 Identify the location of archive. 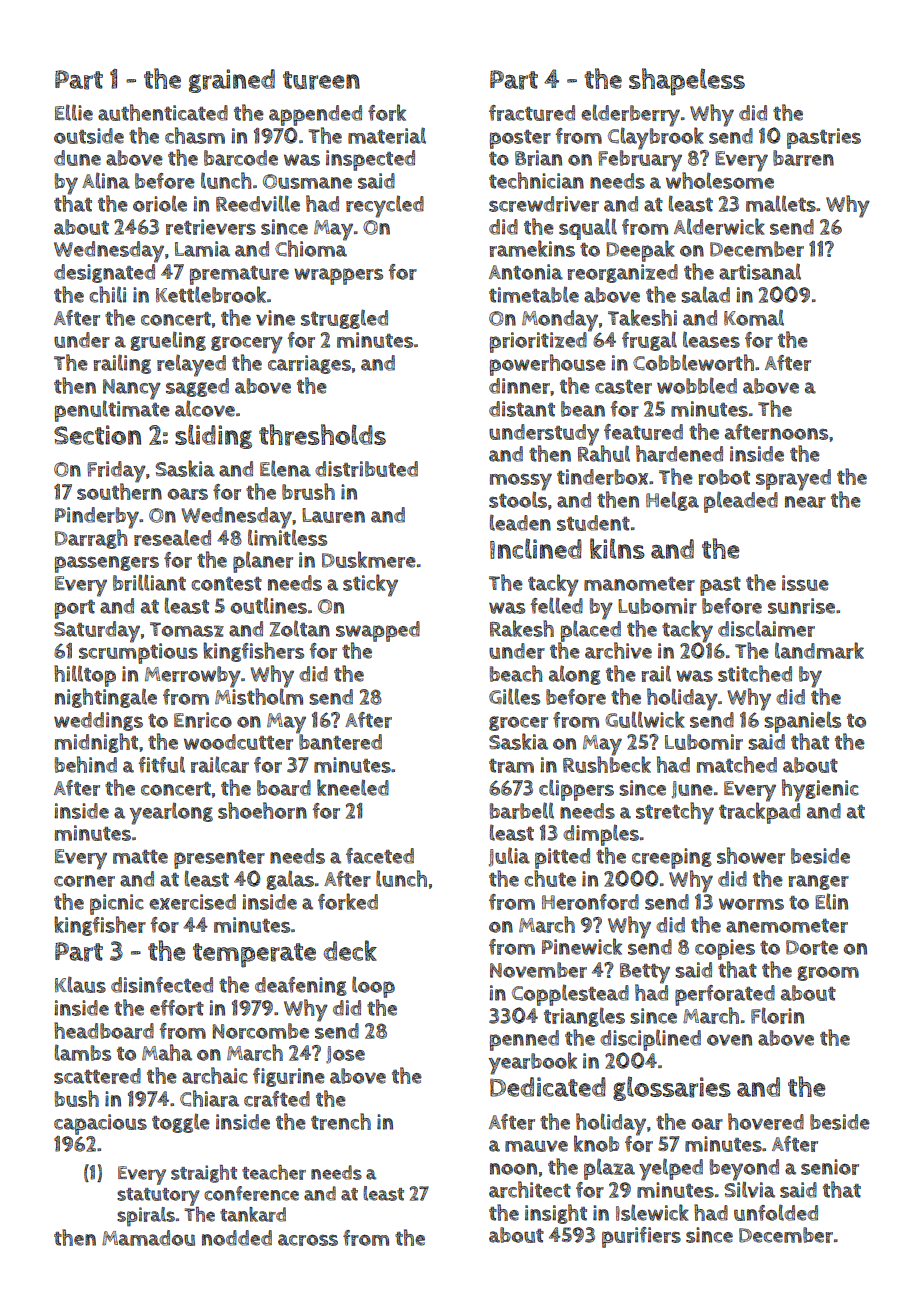
(618, 650).
